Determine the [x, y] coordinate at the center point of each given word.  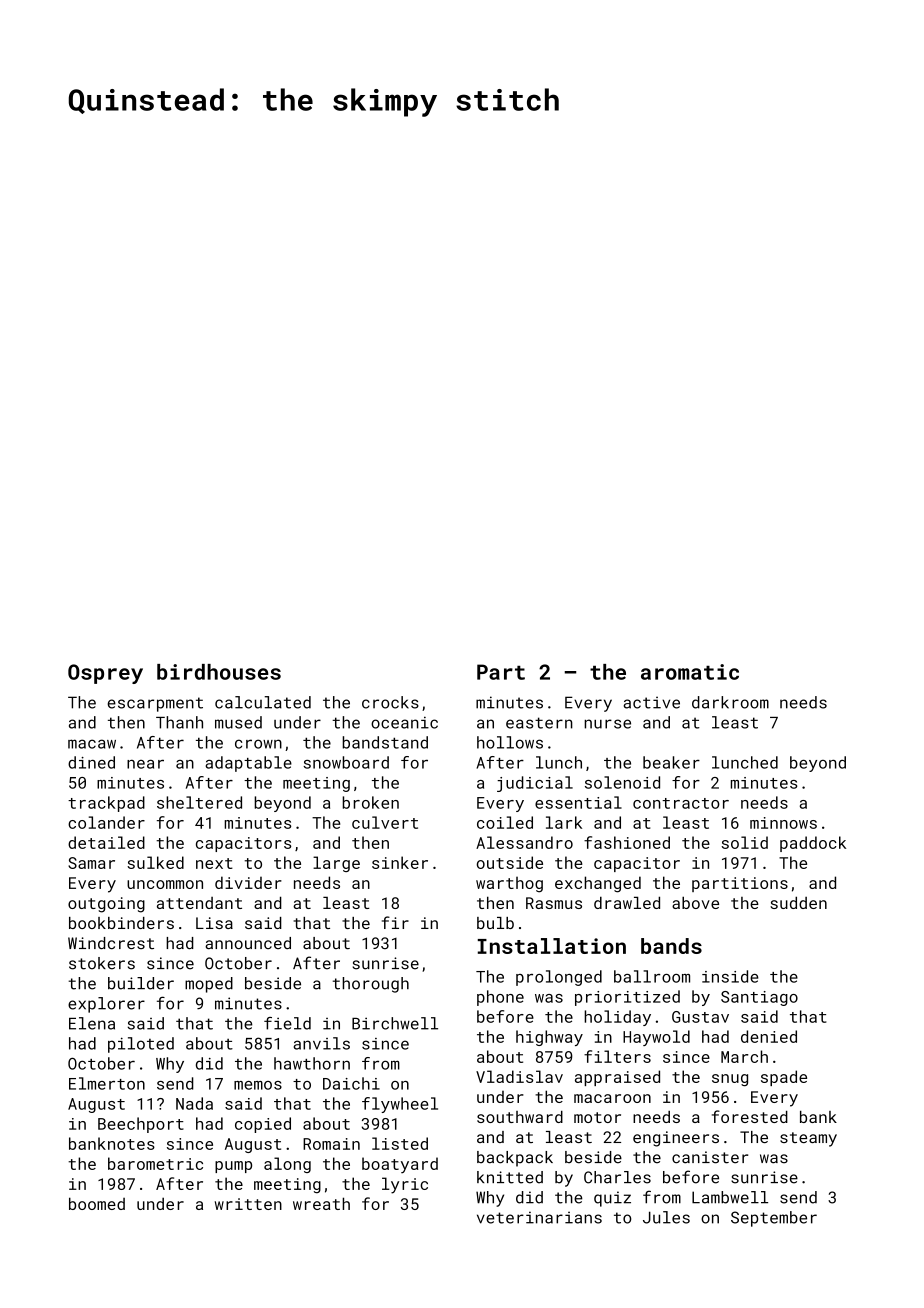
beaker [671, 762]
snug [730, 1080]
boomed [97, 1203]
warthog [509, 885]
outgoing [106, 905]
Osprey [105, 674]
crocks [390, 702]
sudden [798, 902]
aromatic [690, 672]
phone [500, 998]
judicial [535, 784]
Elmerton [107, 1083]
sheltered [199, 802]
